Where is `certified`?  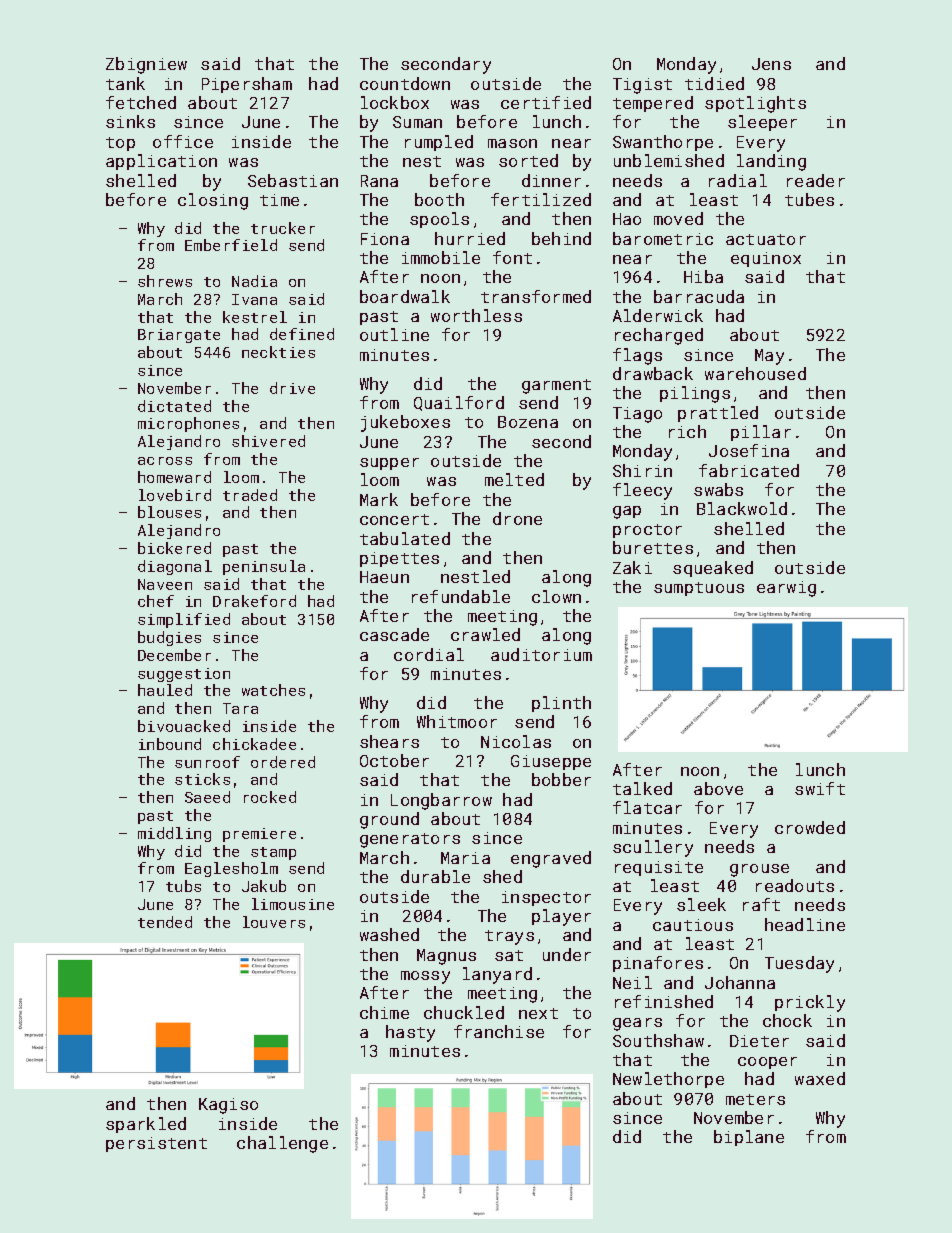 certified is located at coordinates (546, 102).
